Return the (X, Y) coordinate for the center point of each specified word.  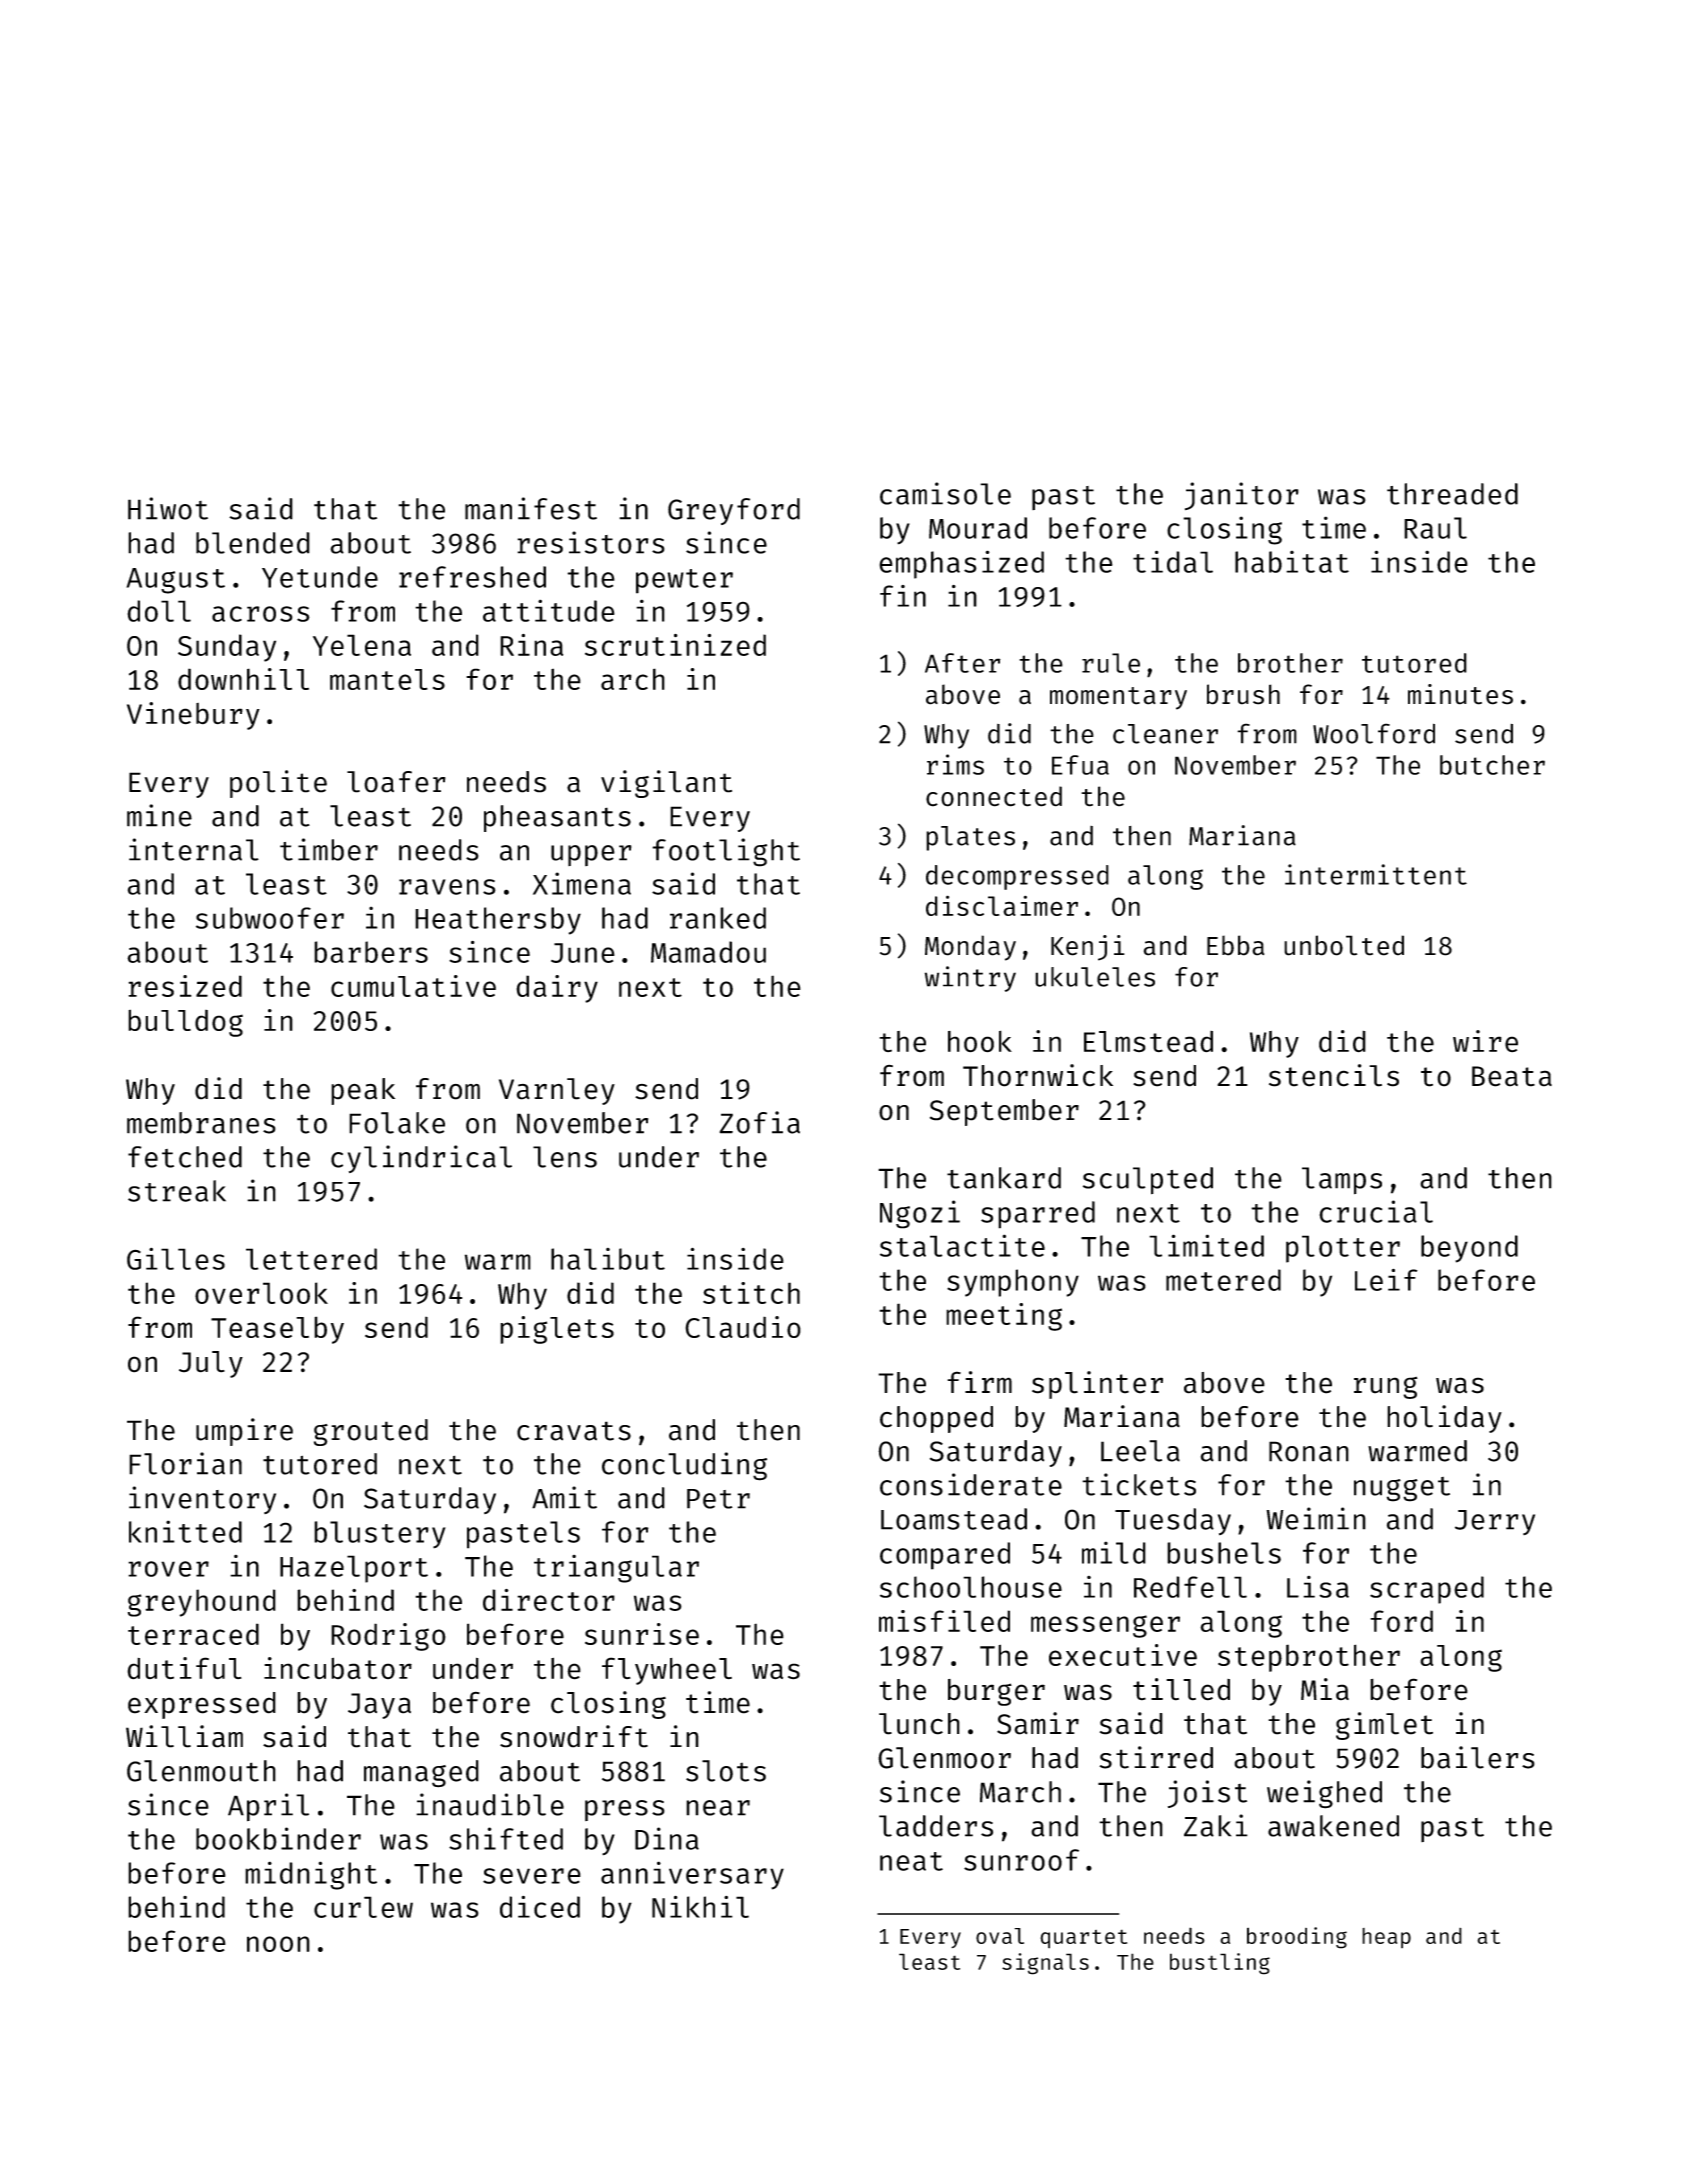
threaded (1452, 494)
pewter (684, 581)
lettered (311, 1259)
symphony (1013, 1283)
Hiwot (168, 508)
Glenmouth (201, 1771)
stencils (1334, 1075)
